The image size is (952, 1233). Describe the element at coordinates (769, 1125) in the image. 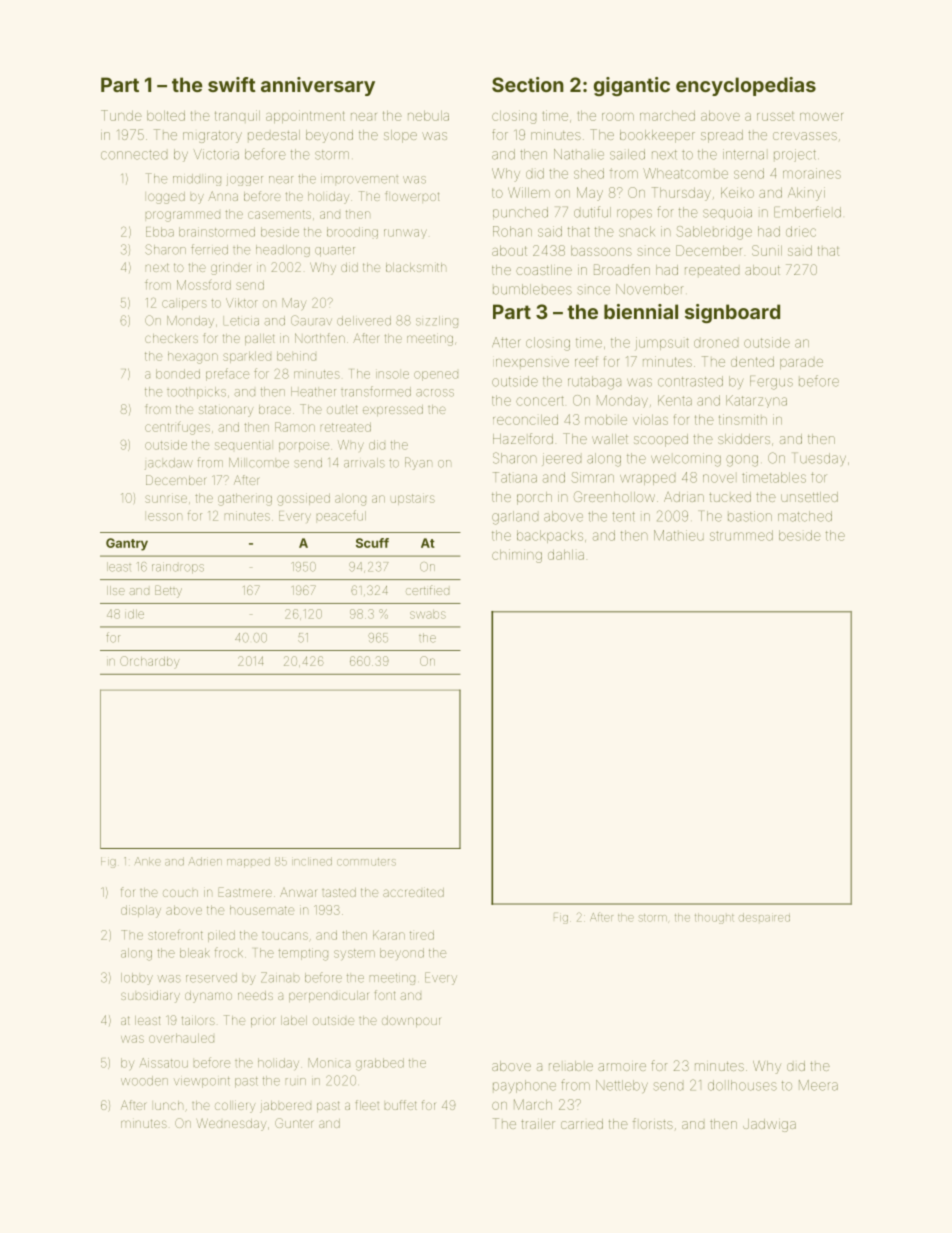

I see `Jadwiga` at that location.
